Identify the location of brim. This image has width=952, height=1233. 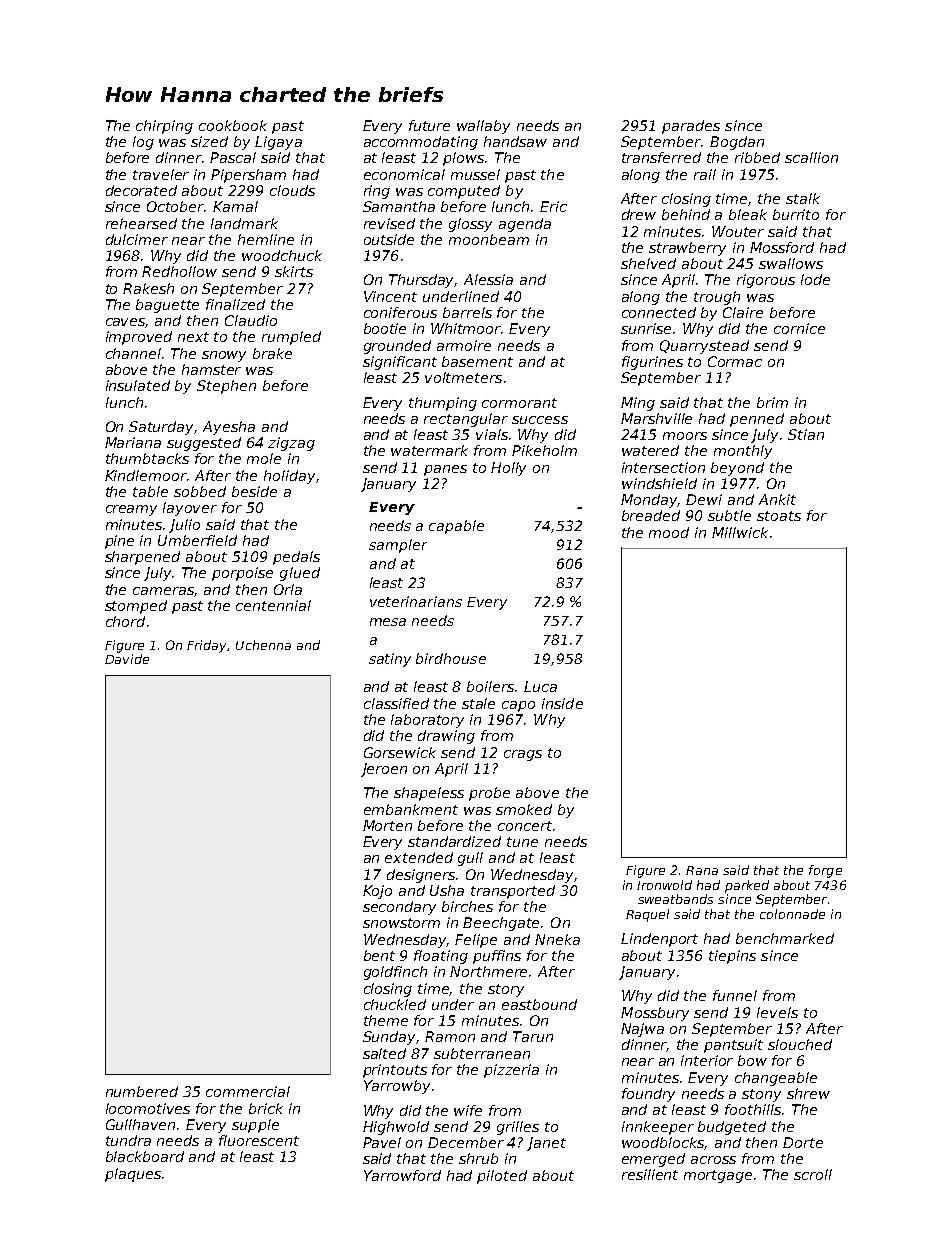
(772, 402).
